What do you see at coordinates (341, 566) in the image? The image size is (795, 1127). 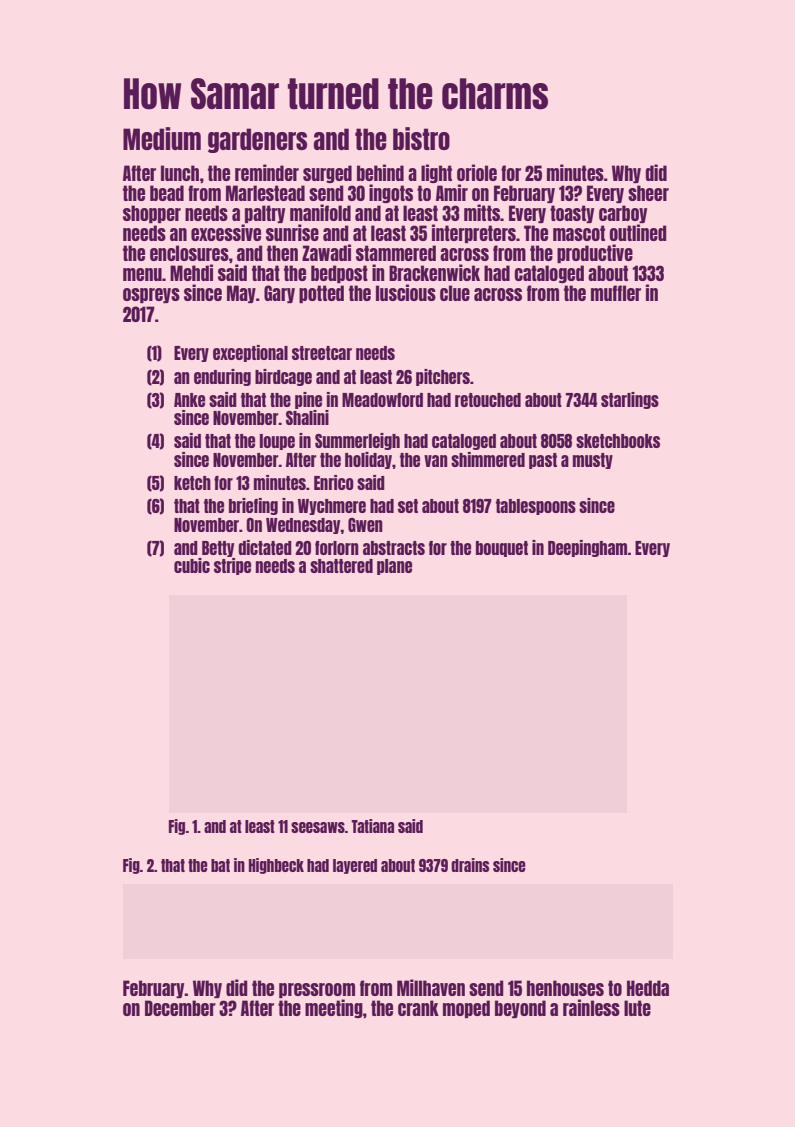 I see `shattered` at bounding box center [341, 566].
